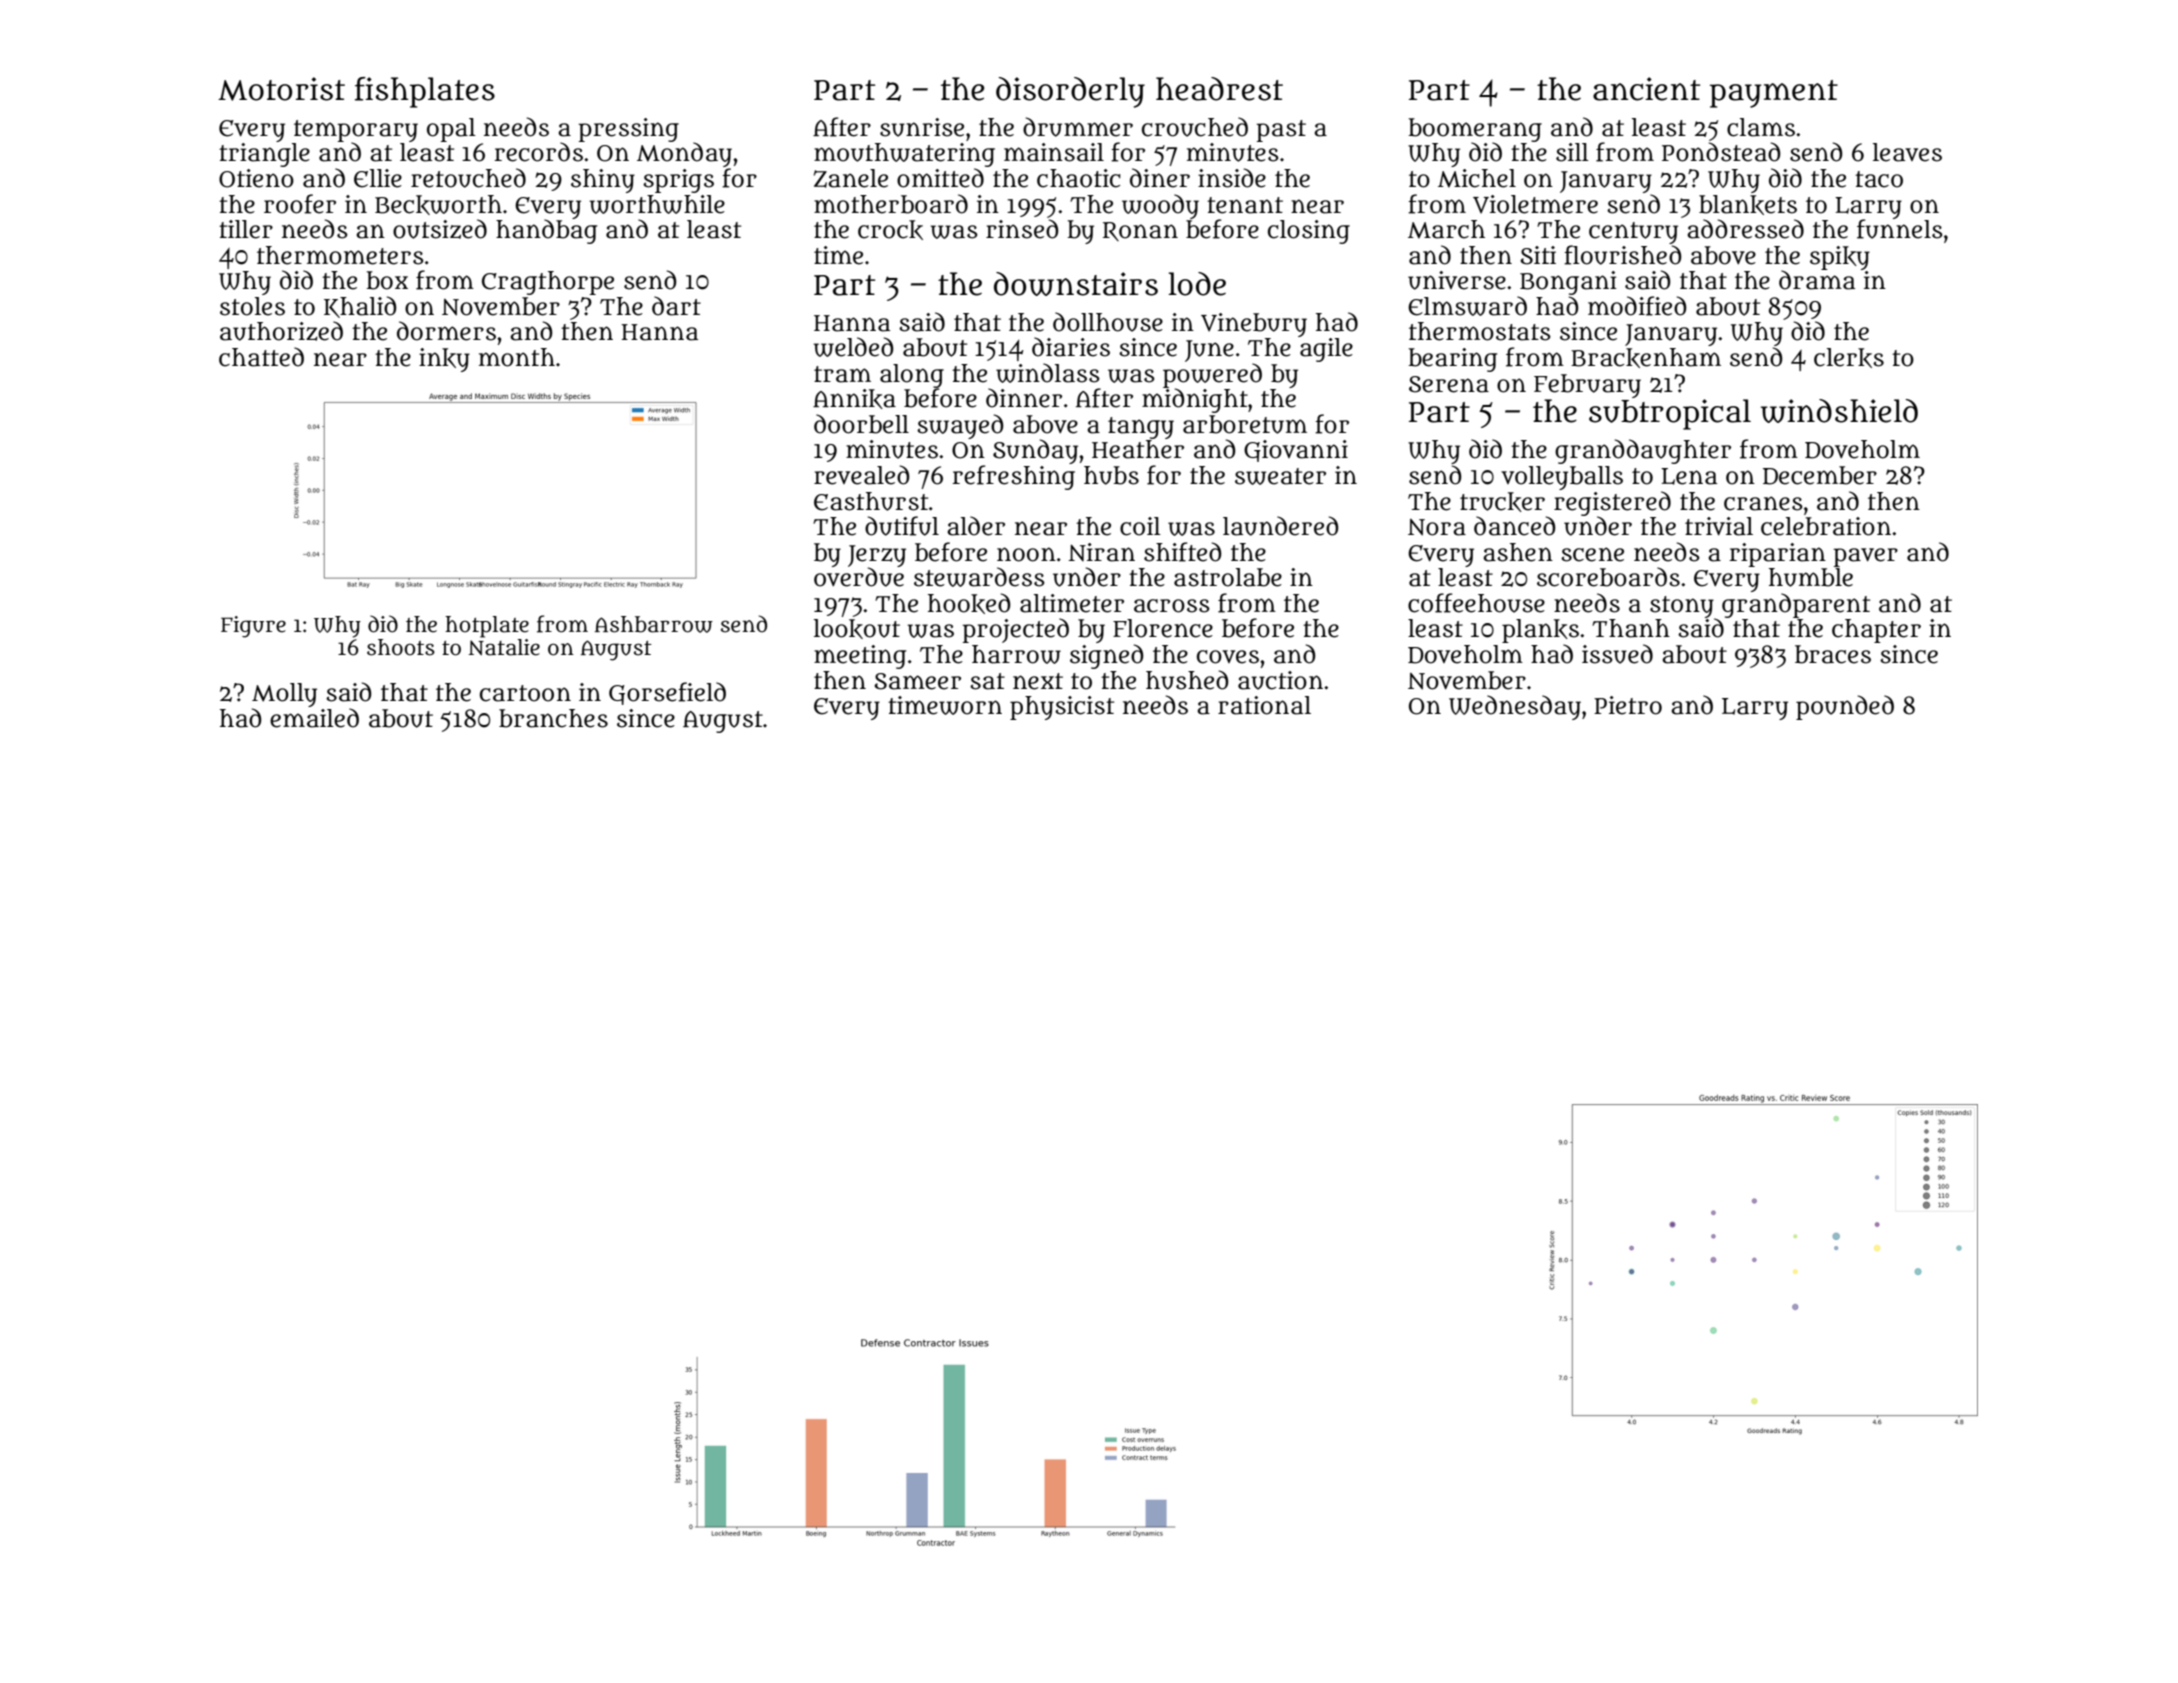  What do you see at coordinates (281, 89) in the screenshot?
I see `Motorist` at bounding box center [281, 89].
